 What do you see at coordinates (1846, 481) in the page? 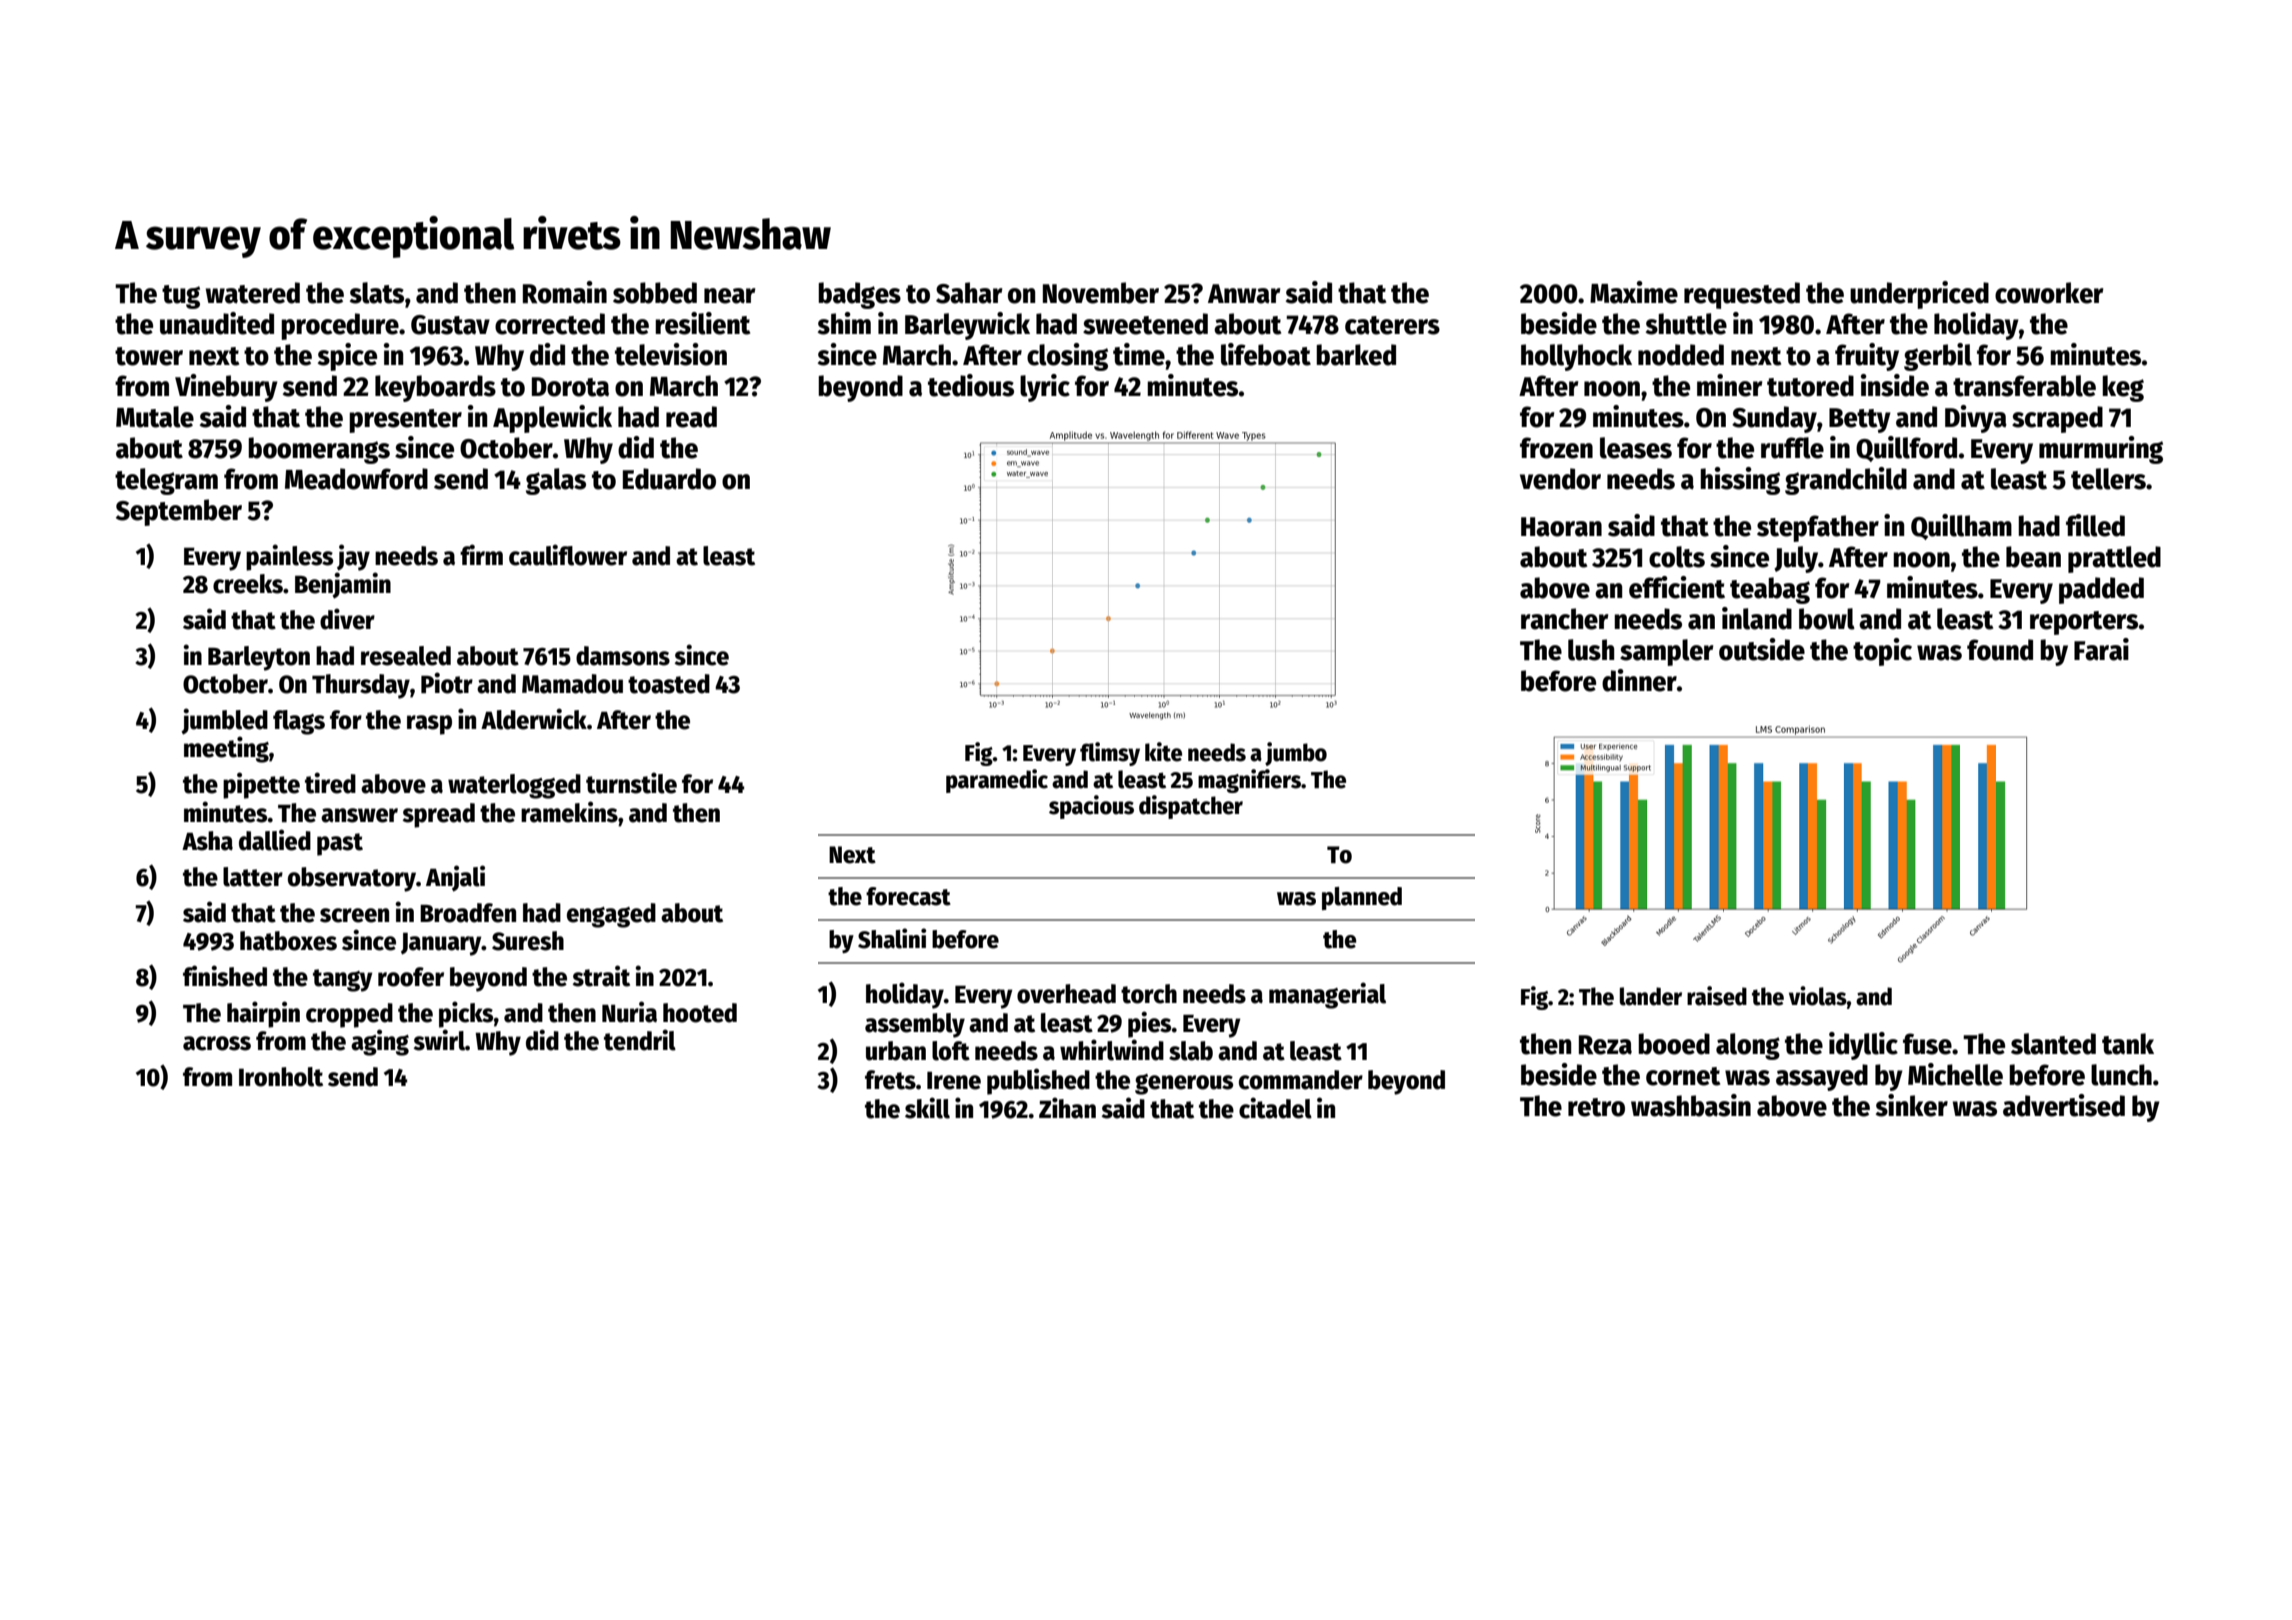
I see `grandchild` at bounding box center [1846, 481].
